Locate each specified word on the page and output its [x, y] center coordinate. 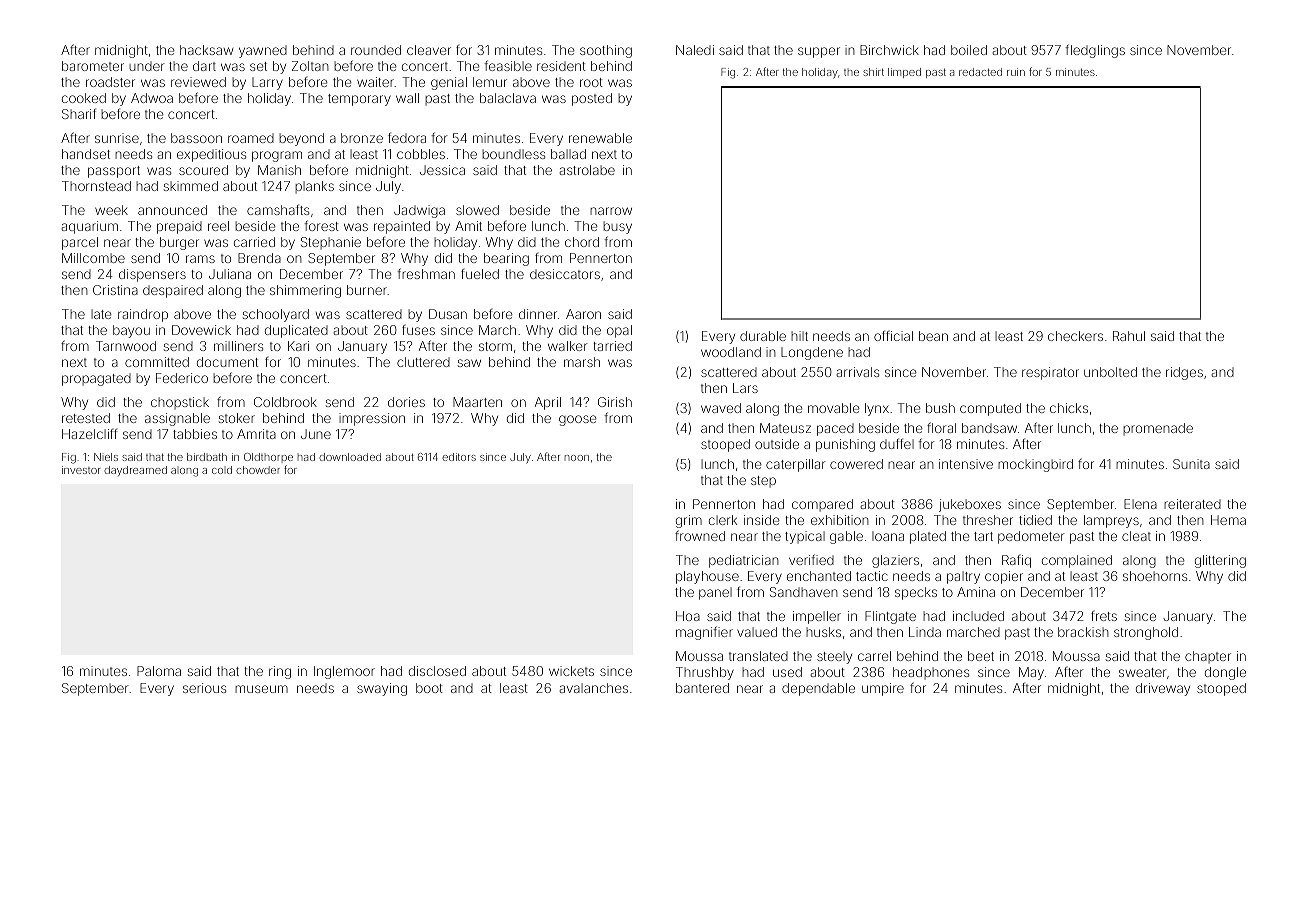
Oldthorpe [268, 458]
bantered [702, 688]
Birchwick [889, 50]
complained [1077, 561]
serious [204, 688]
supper [819, 52]
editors [459, 457]
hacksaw [206, 50]
